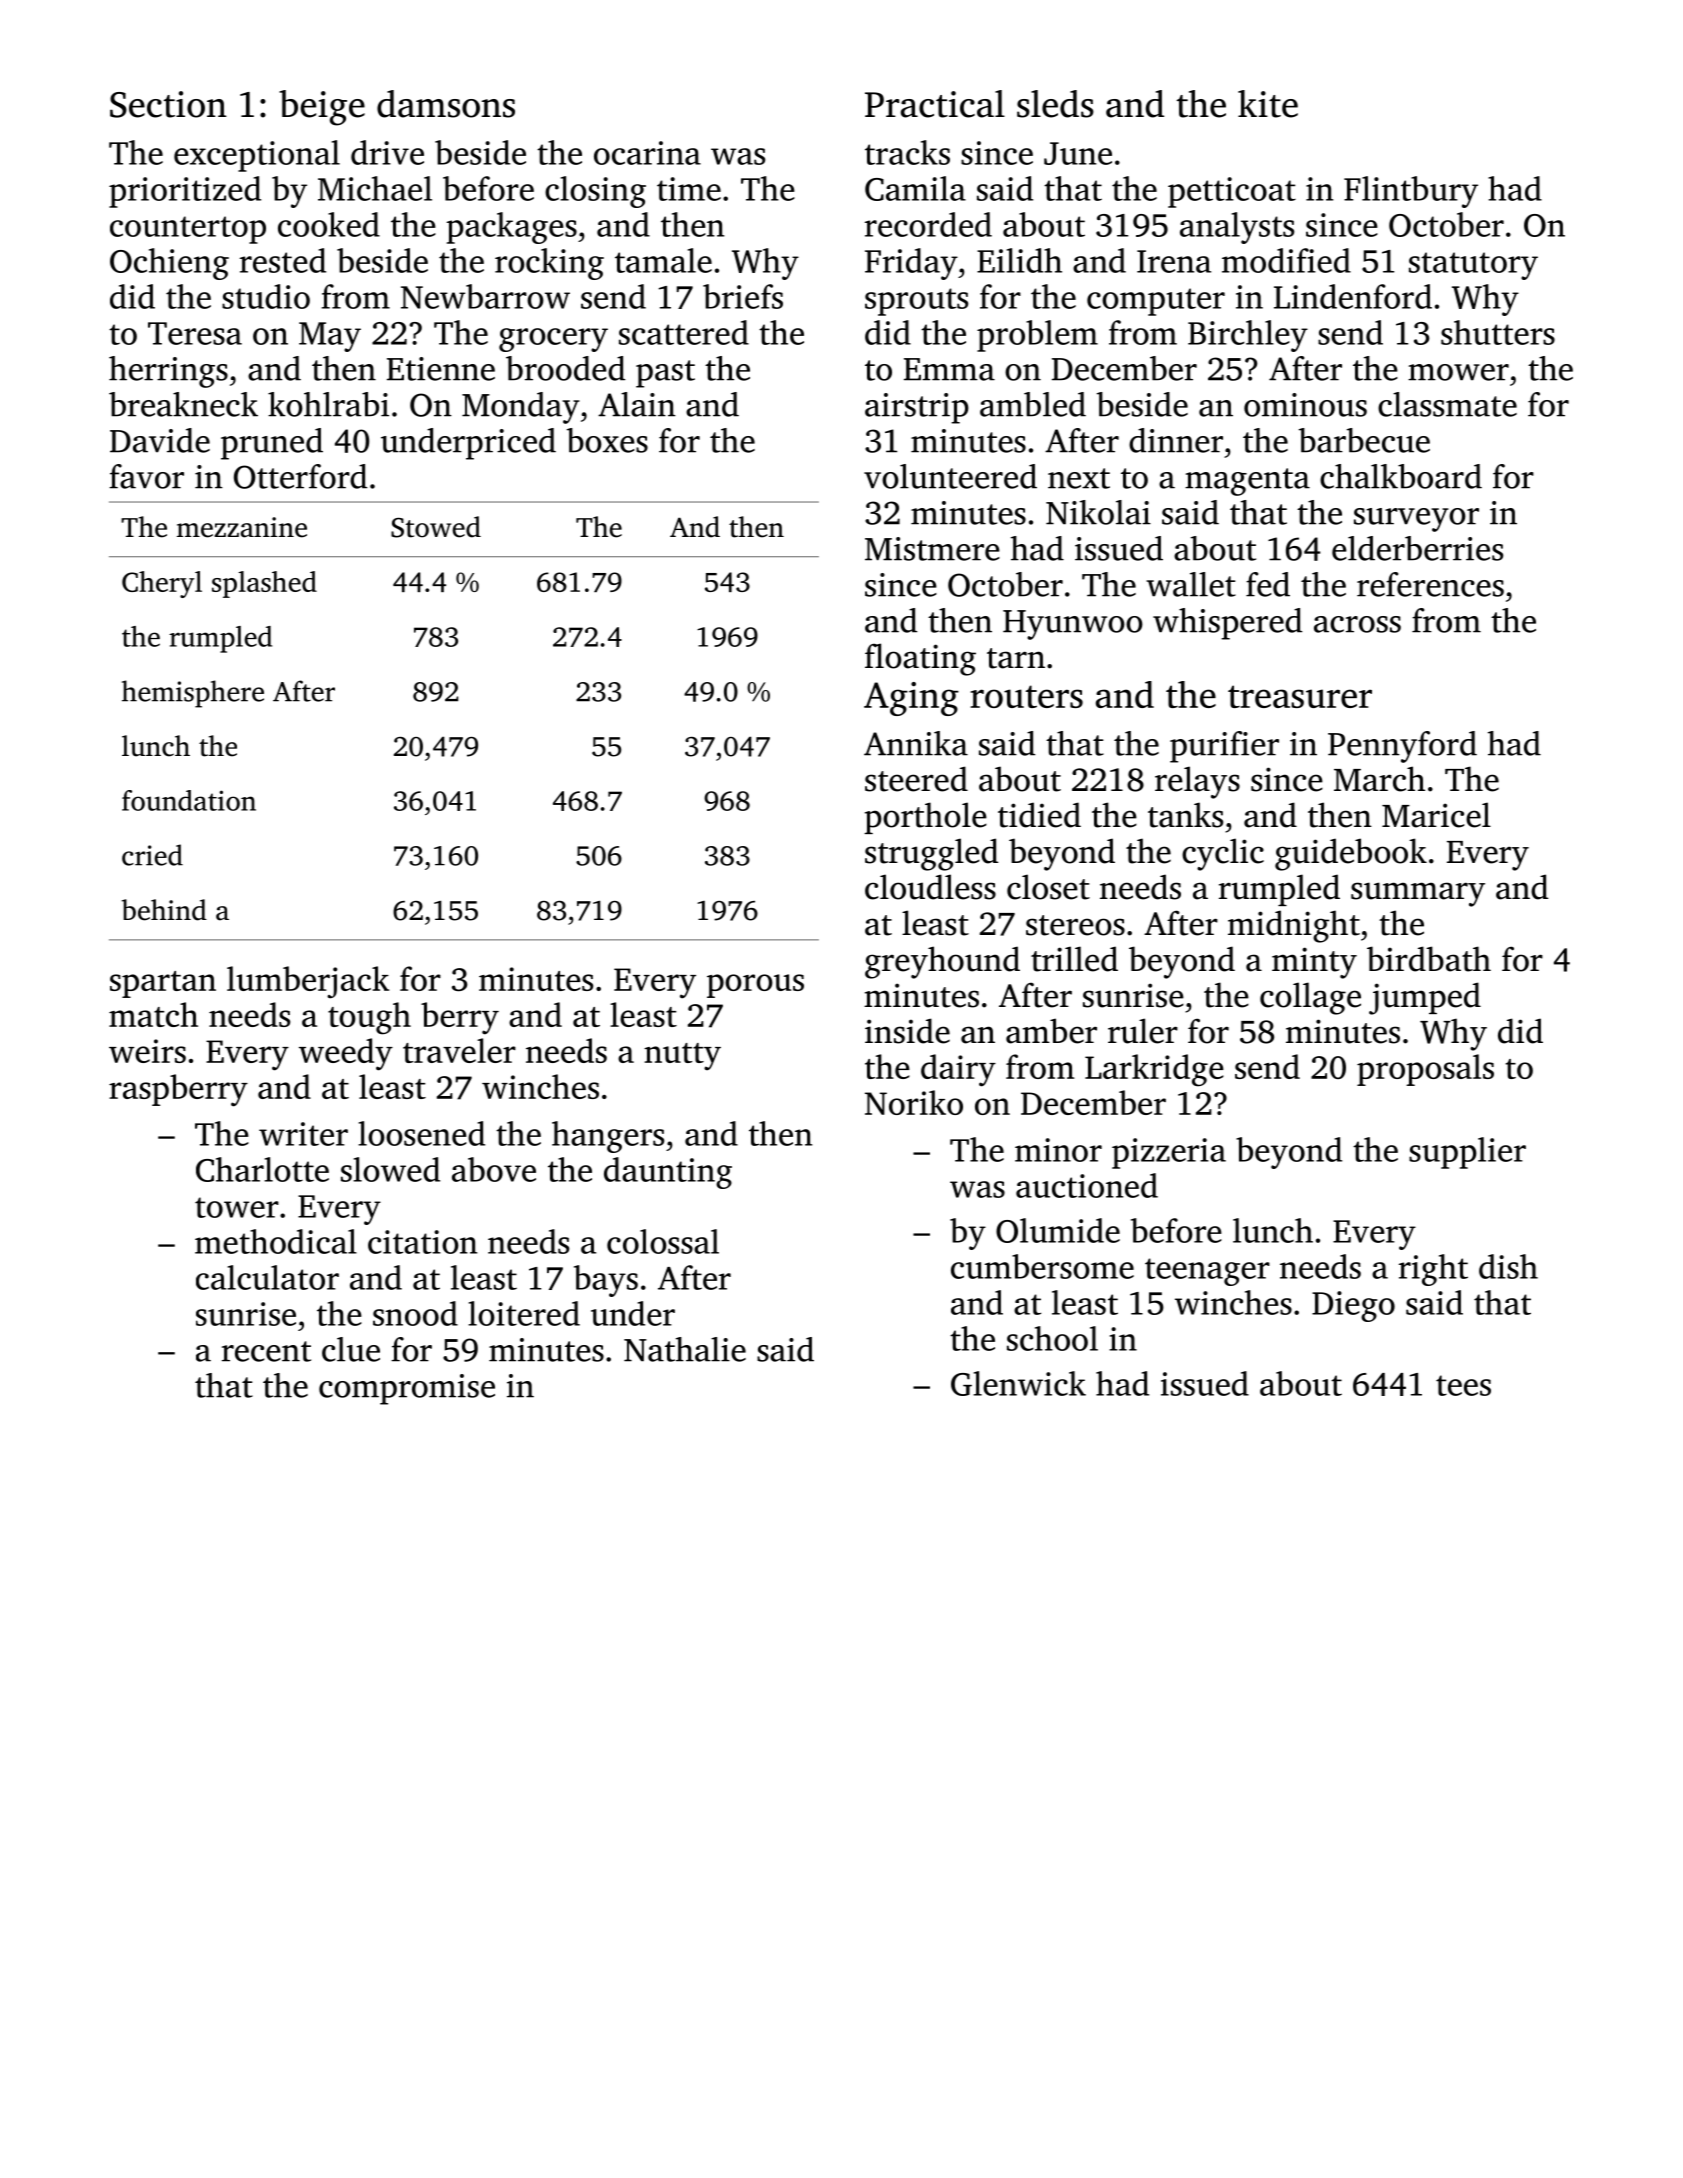 The image size is (1683, 2178). I want to click on across, so click(1357, 624).
